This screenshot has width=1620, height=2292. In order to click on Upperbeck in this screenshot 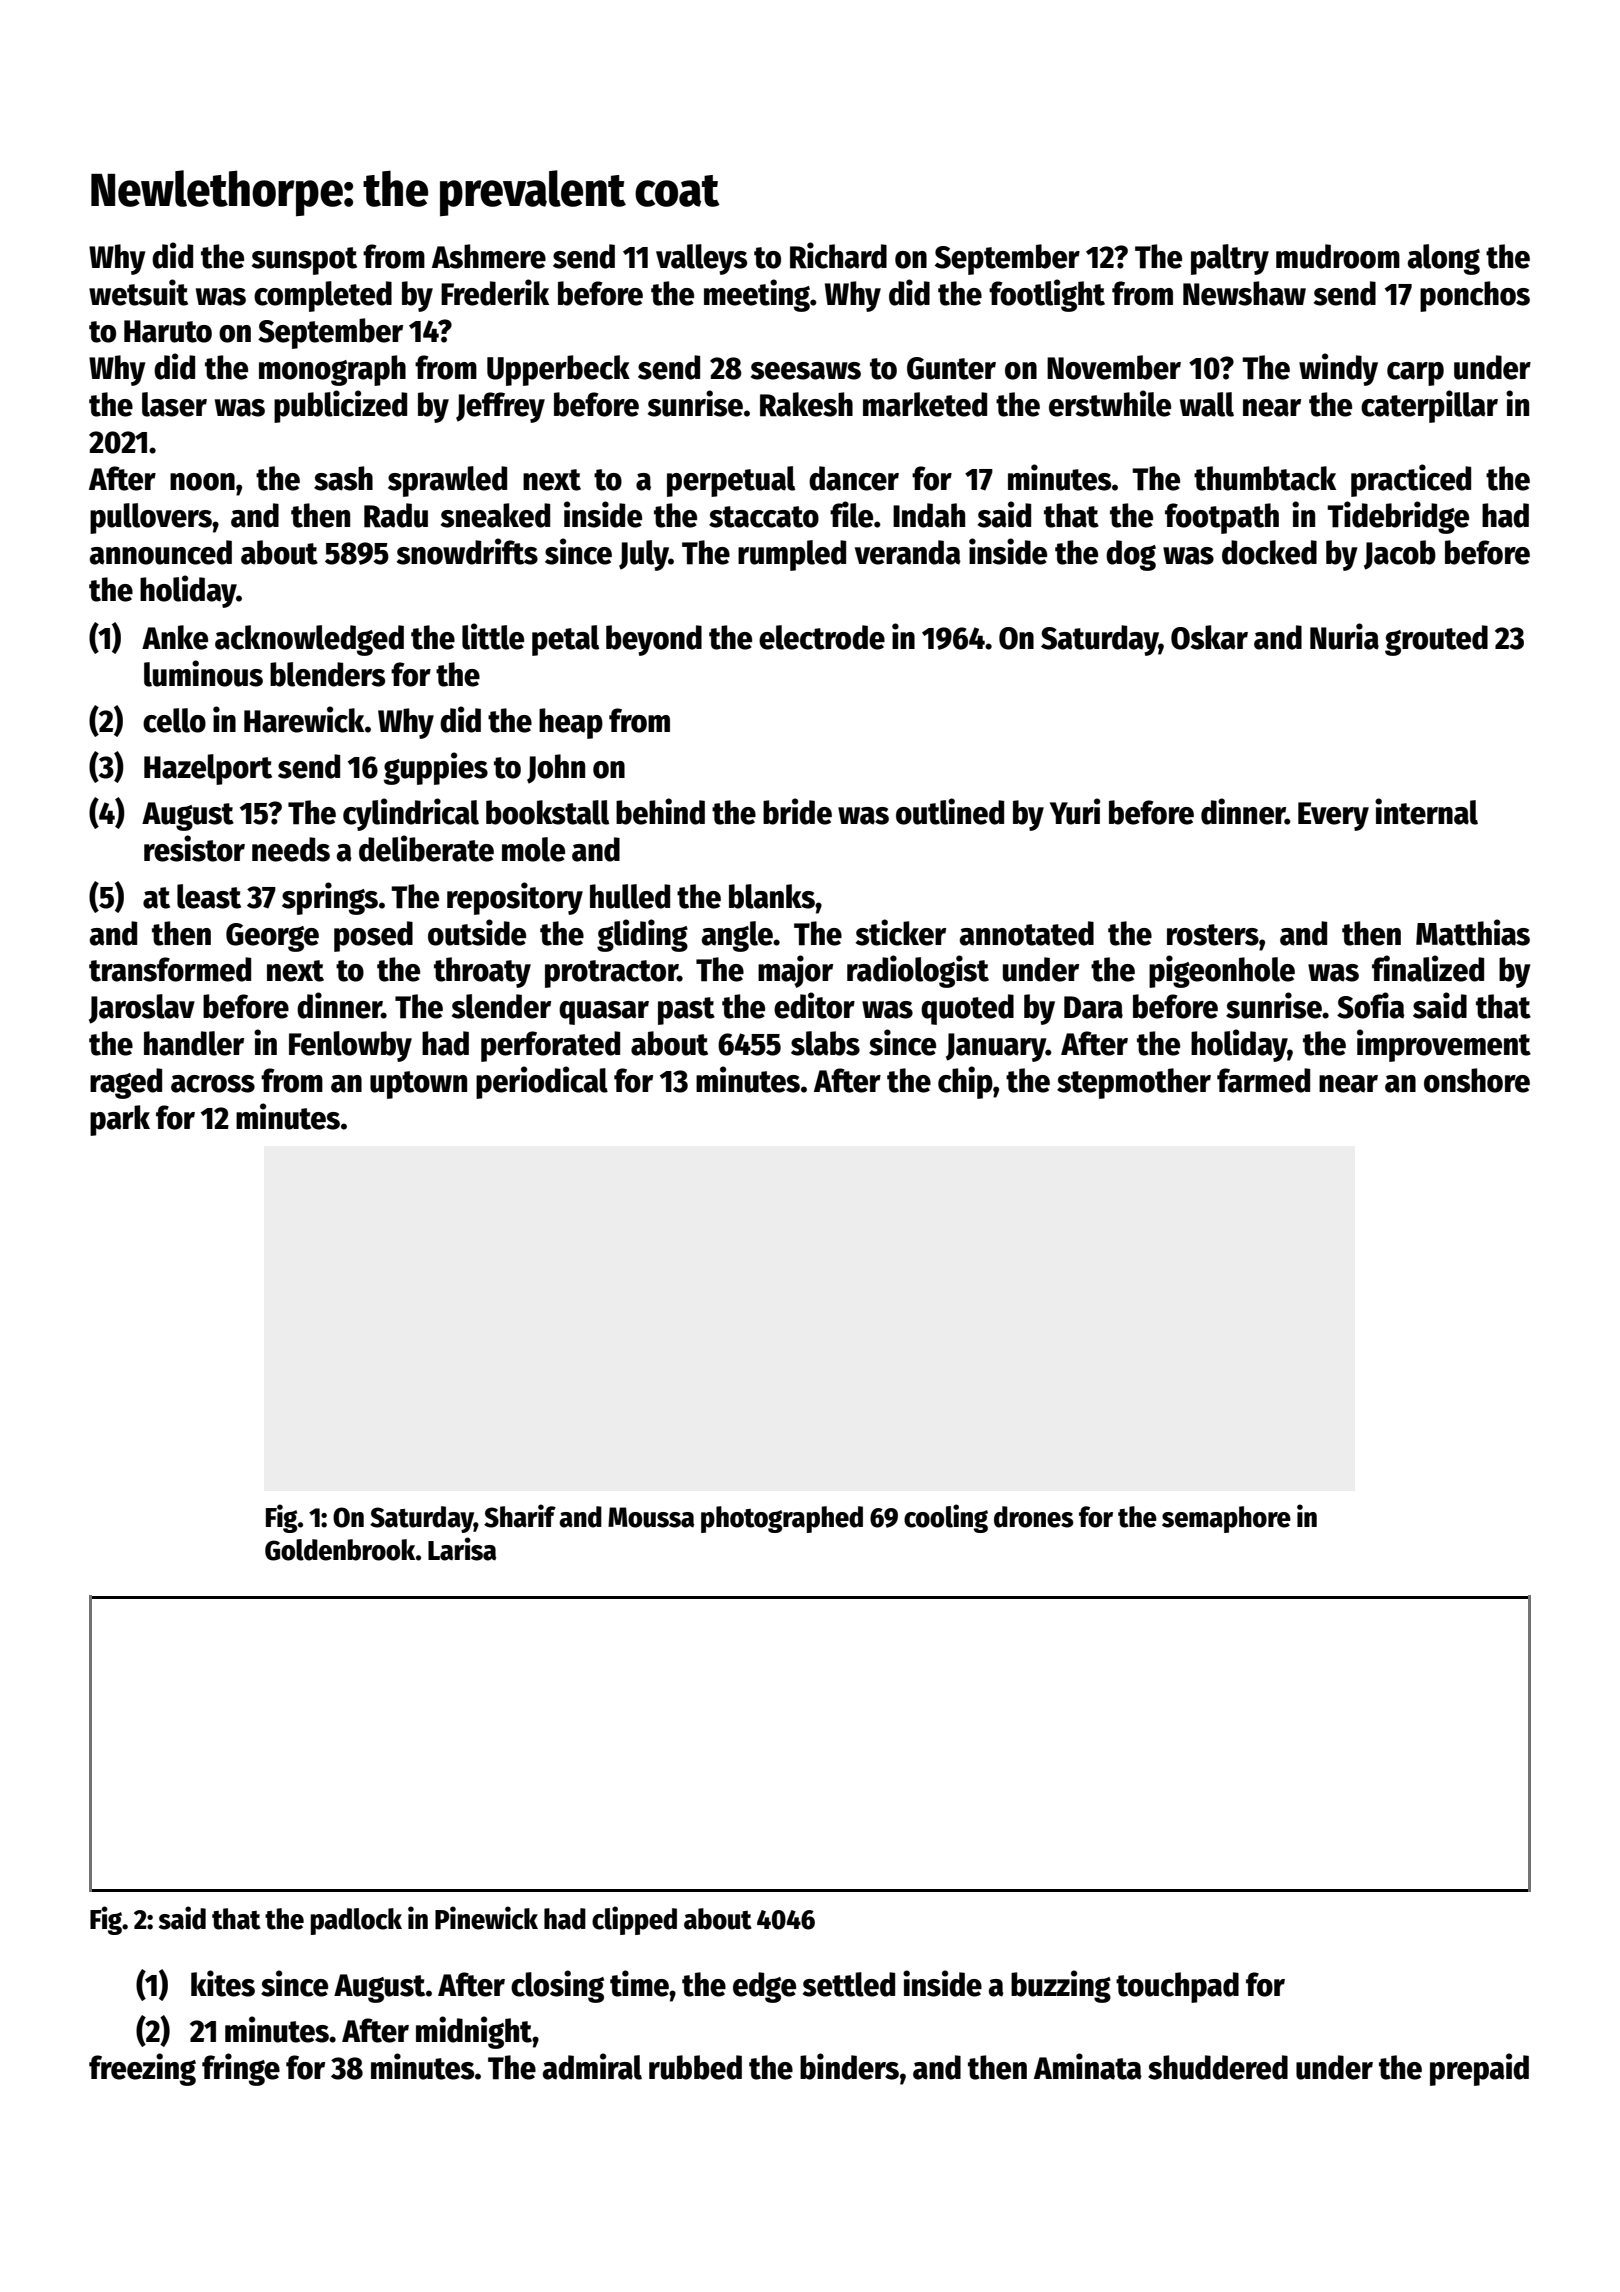, I will do `click(558, 370)`.
